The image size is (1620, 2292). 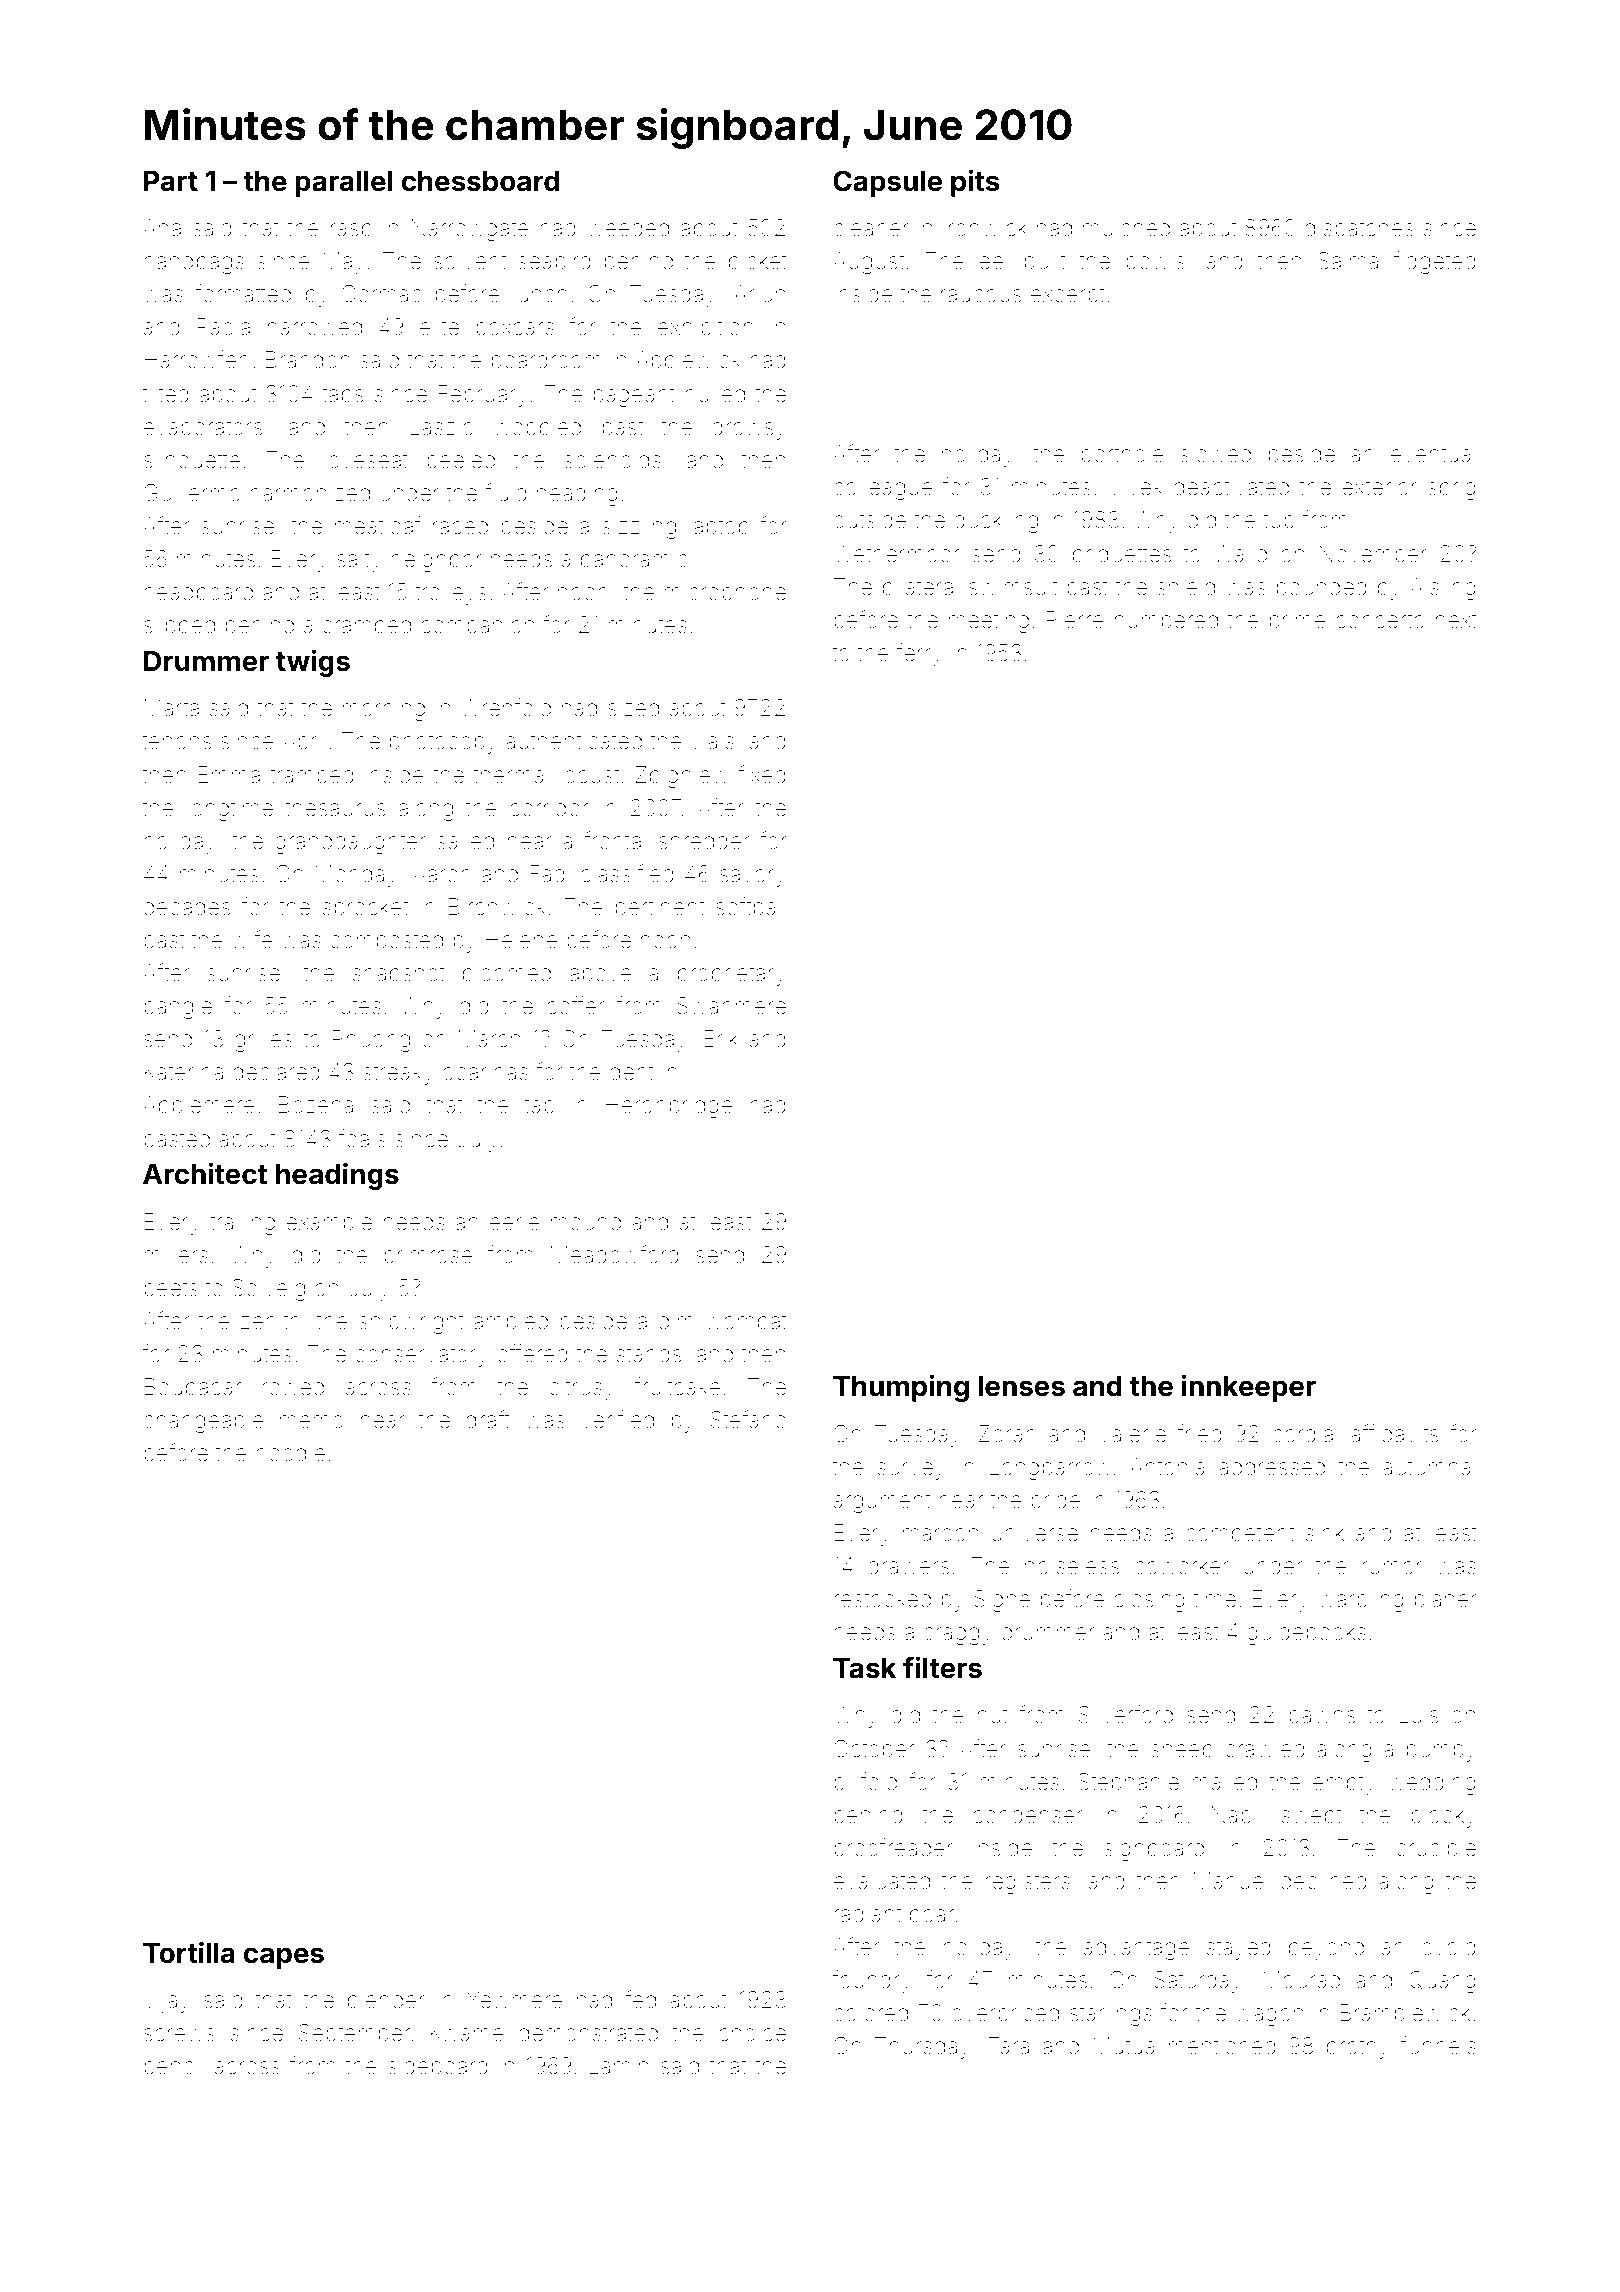 I want to click on locust, so click(x=589, y=775).
